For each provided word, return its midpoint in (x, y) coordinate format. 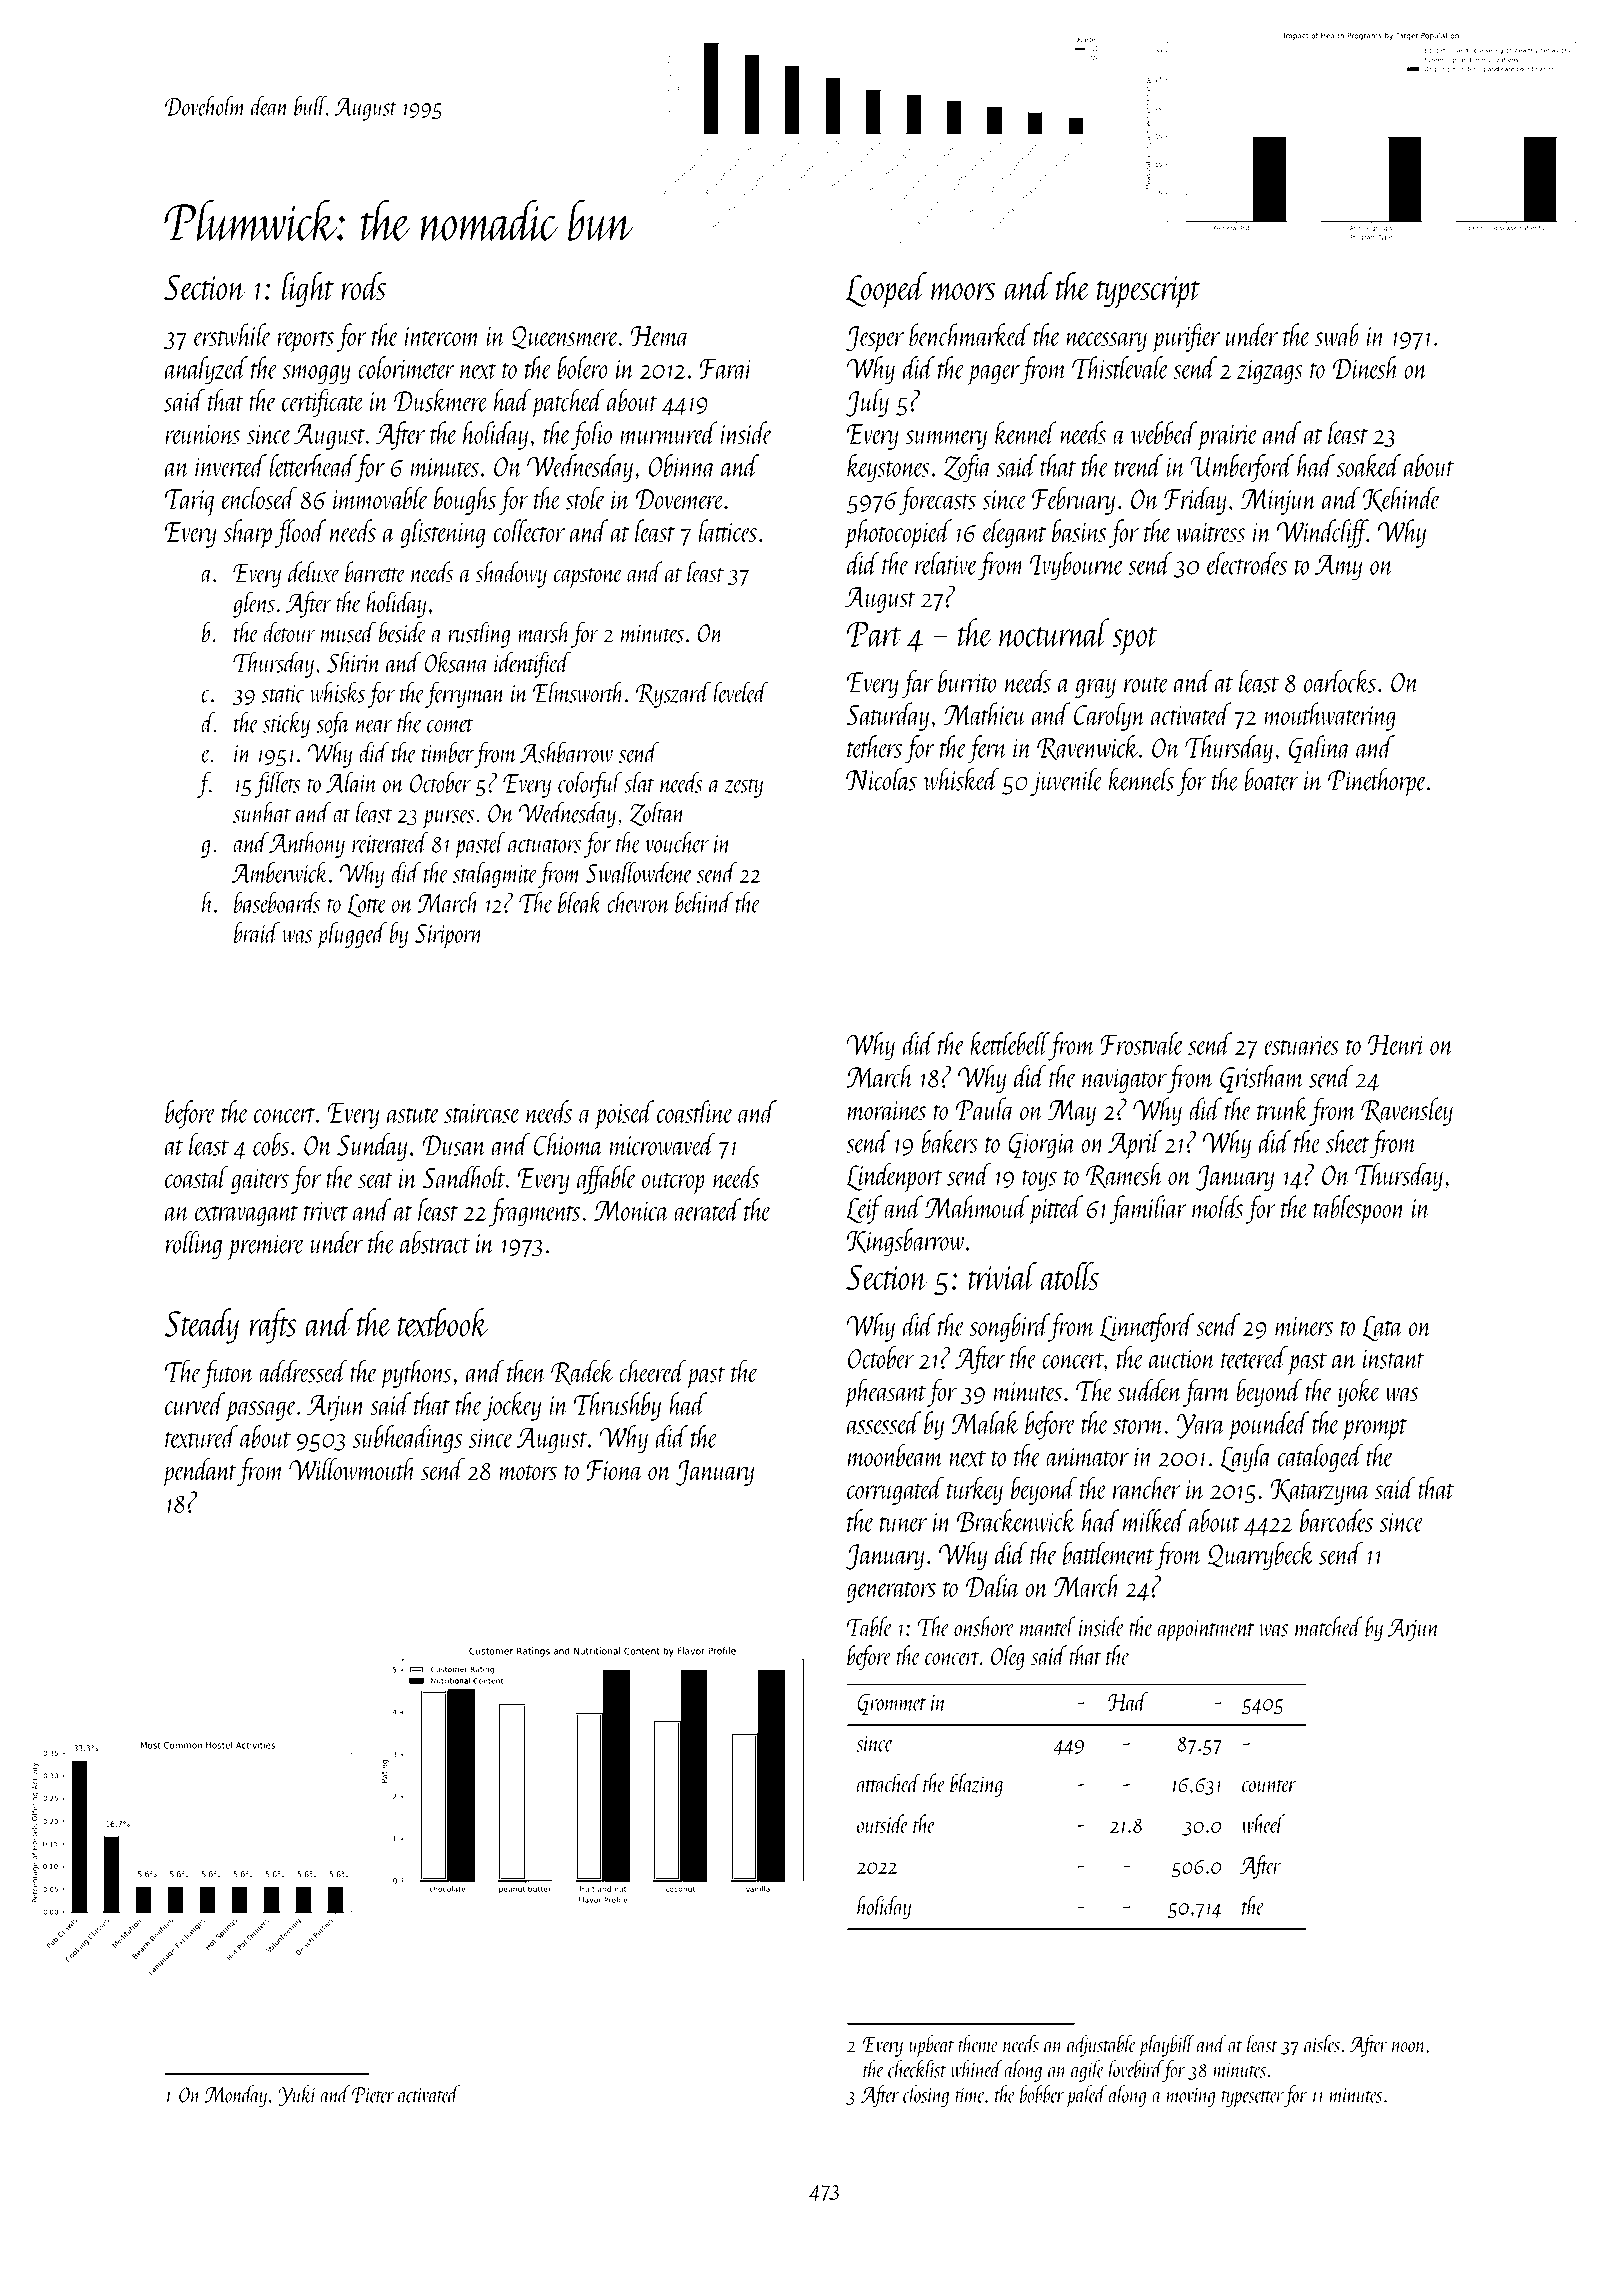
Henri (1396, 1045)
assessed (884, 1422)
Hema (660, 336)
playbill (1167, 2046)
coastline (695, 1111)
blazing (976, 1785)
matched (1329, 1626)
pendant (199, 1472)
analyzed (206, 370)
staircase (482, 1113)
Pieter (373, 2095)
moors (963, 292)
